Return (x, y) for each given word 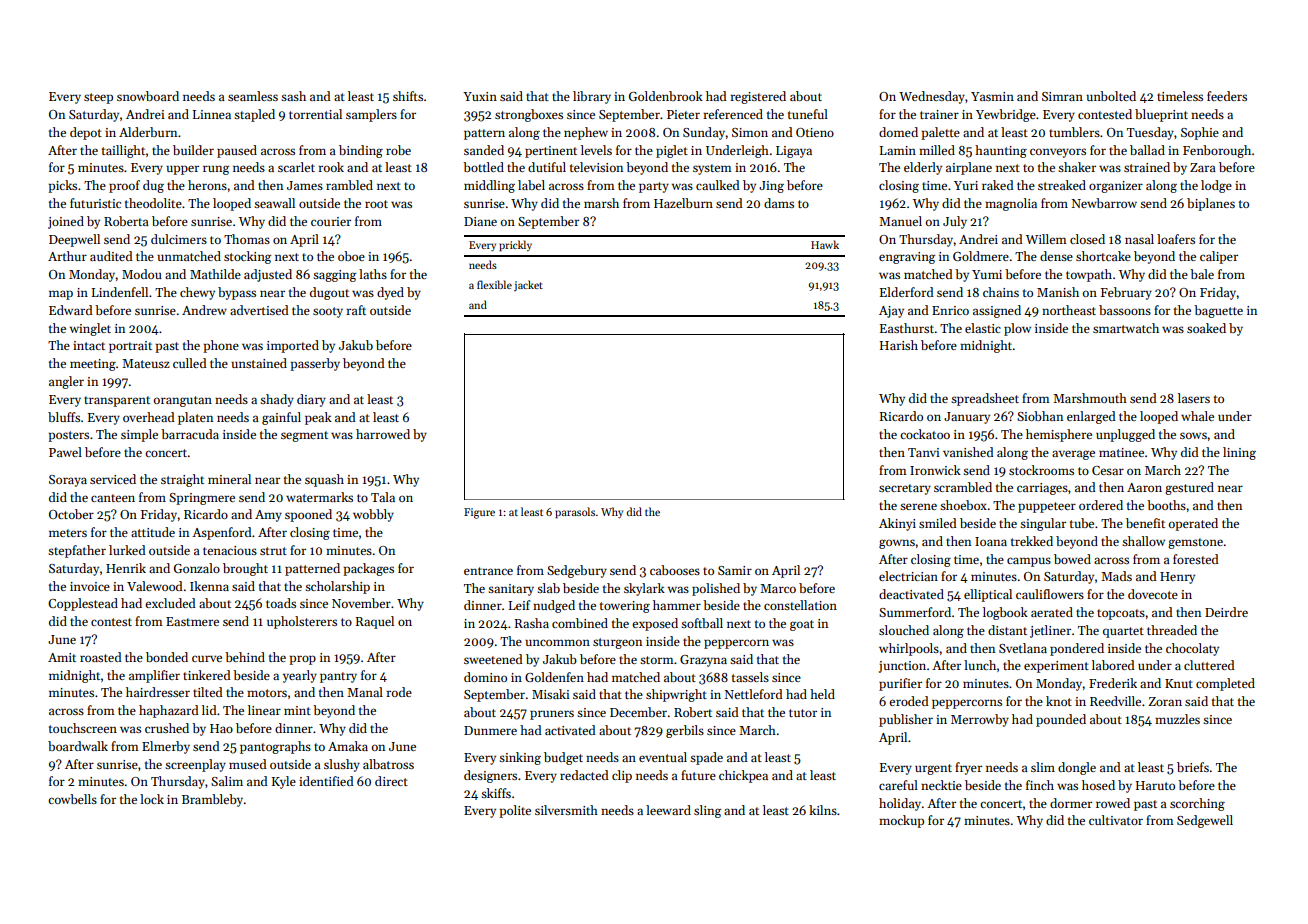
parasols (575, 513)
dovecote (1153, 594)
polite (515, 811)
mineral (229, 479)
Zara (1203, 167)
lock (152, 799)
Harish (899, 345)
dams (779, 203)
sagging (335, 276)
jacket (528, 285)
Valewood (155, 586)
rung (216, 170)
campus (1029, 562)
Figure (479, 513)
